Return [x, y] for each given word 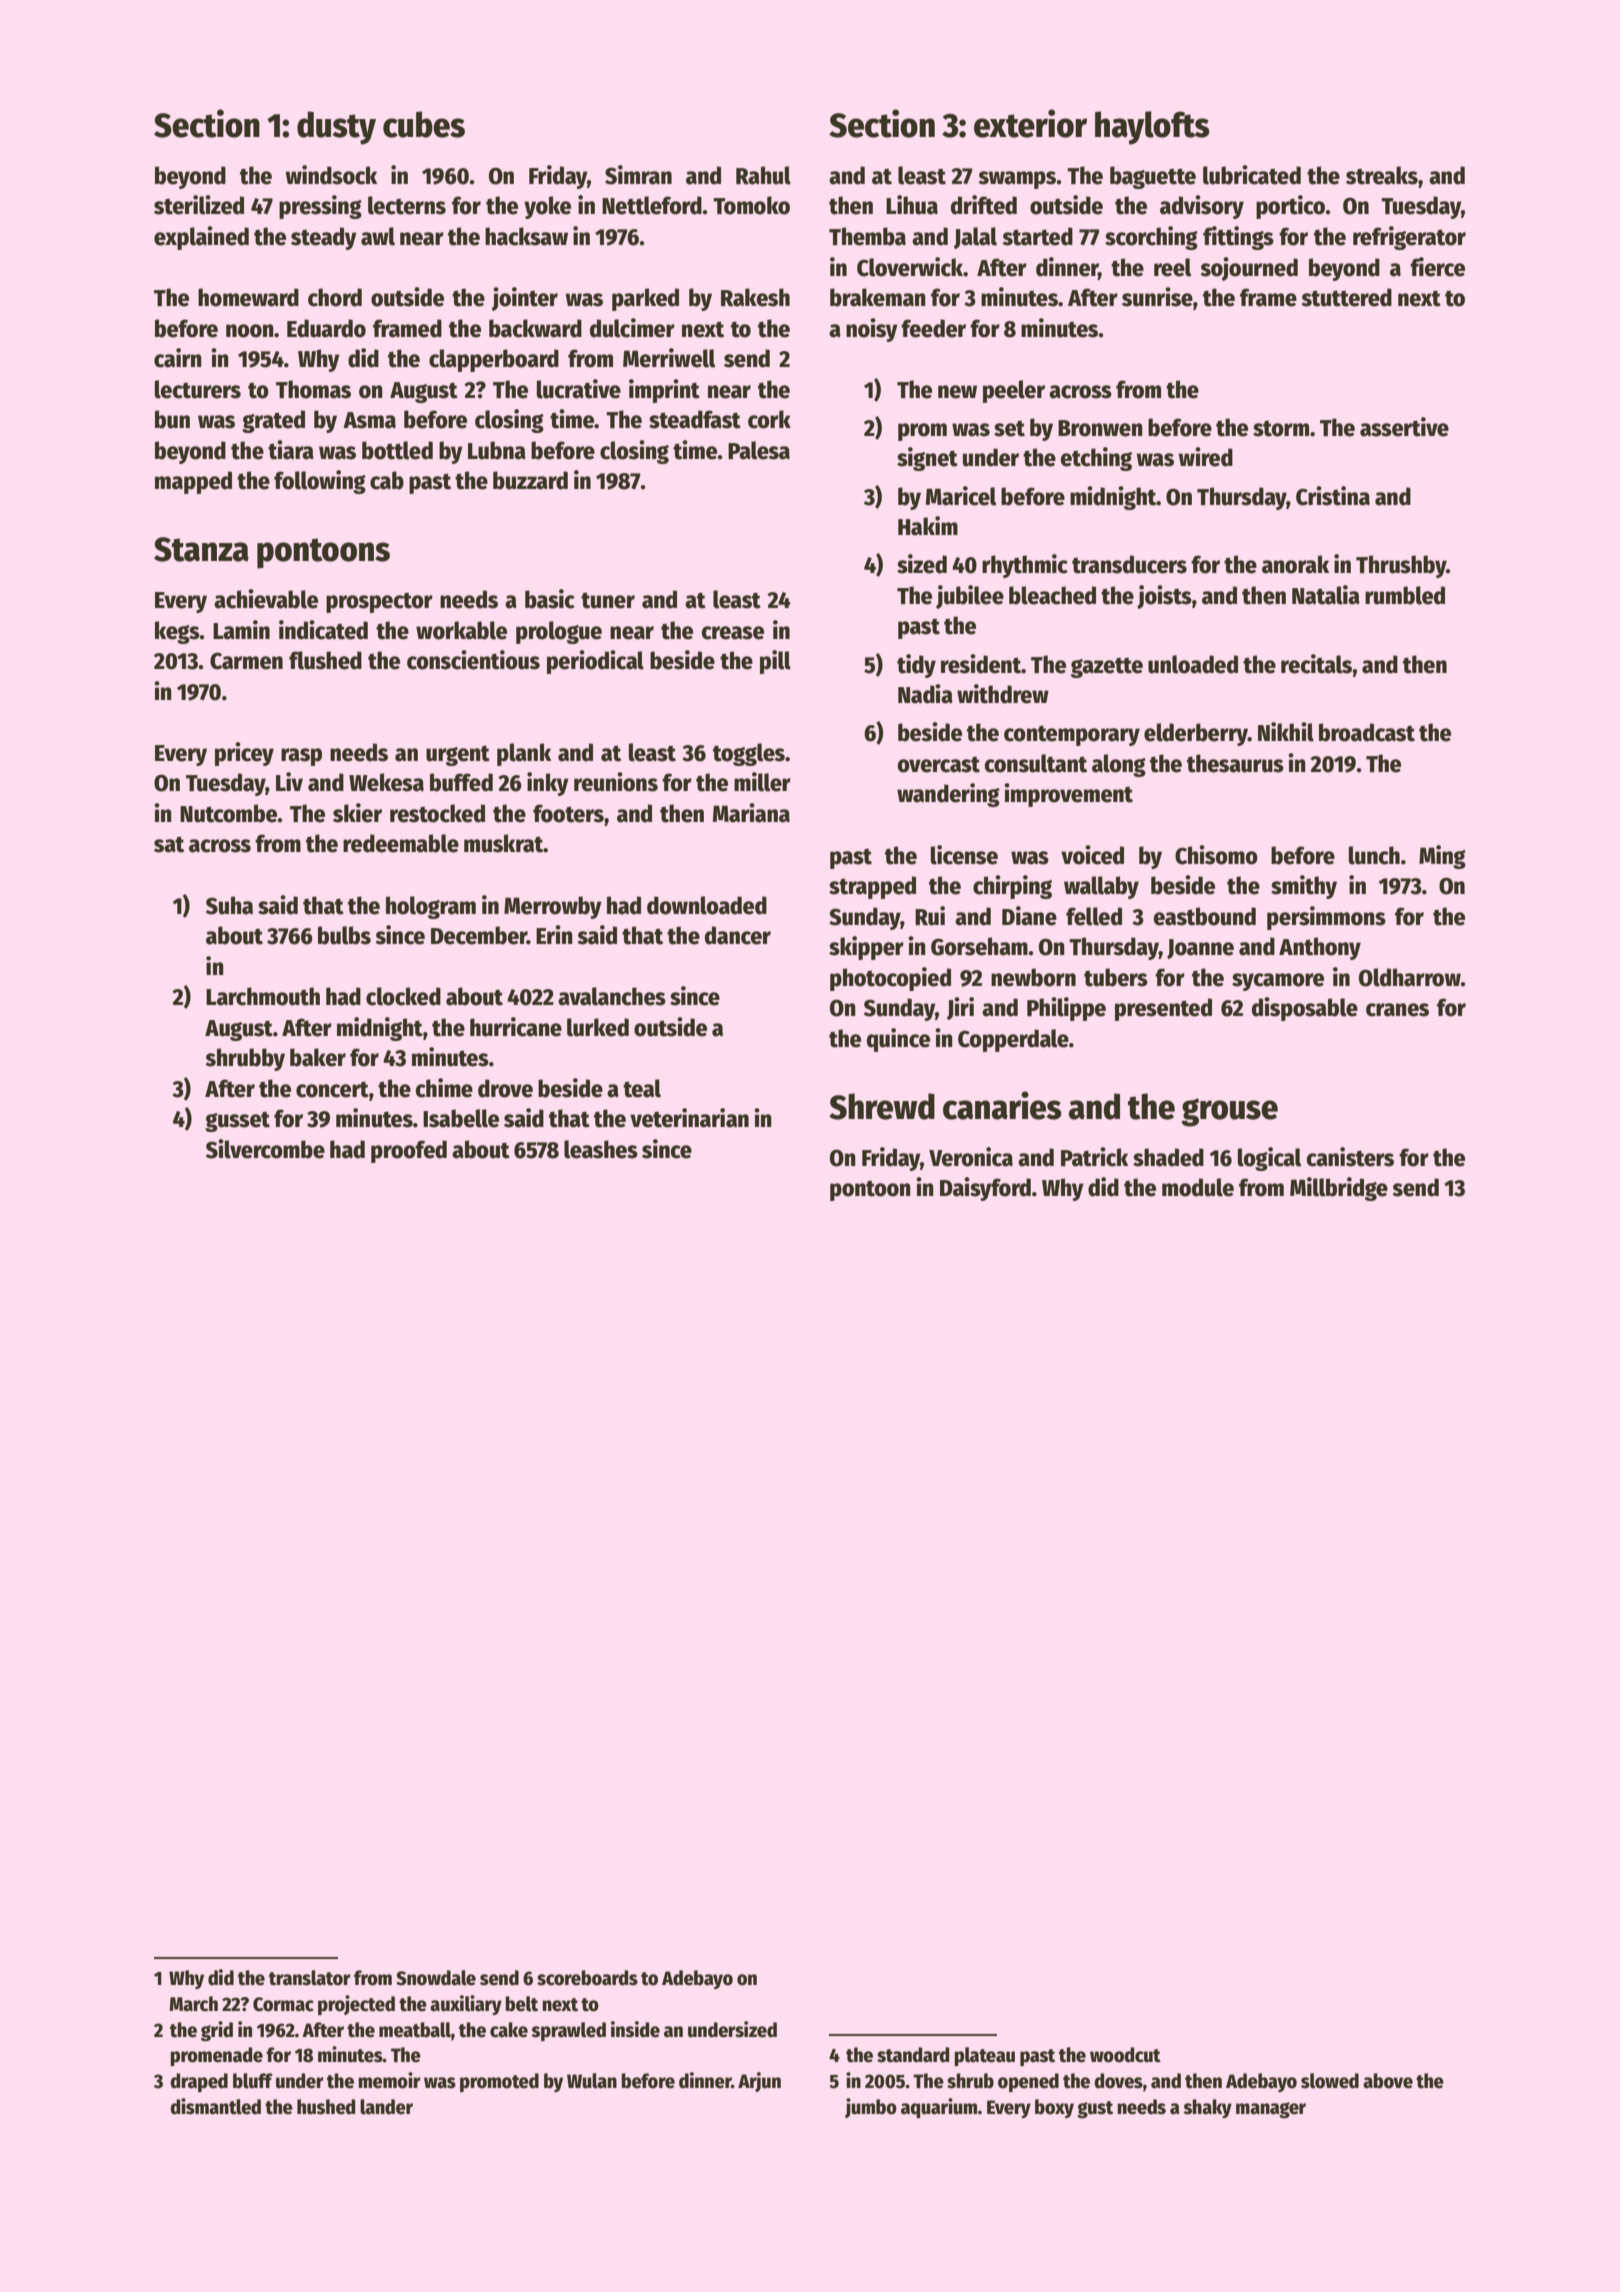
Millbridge [1339, 1189]
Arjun [759, 2082]
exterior [1030, 123]
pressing [320, 207]
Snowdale [436, 1978]
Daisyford [985, 1189]
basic [550, 599]
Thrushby [1401, 566]
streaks [1382, 175]
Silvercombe [265, 1149]
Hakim [928, 526]
